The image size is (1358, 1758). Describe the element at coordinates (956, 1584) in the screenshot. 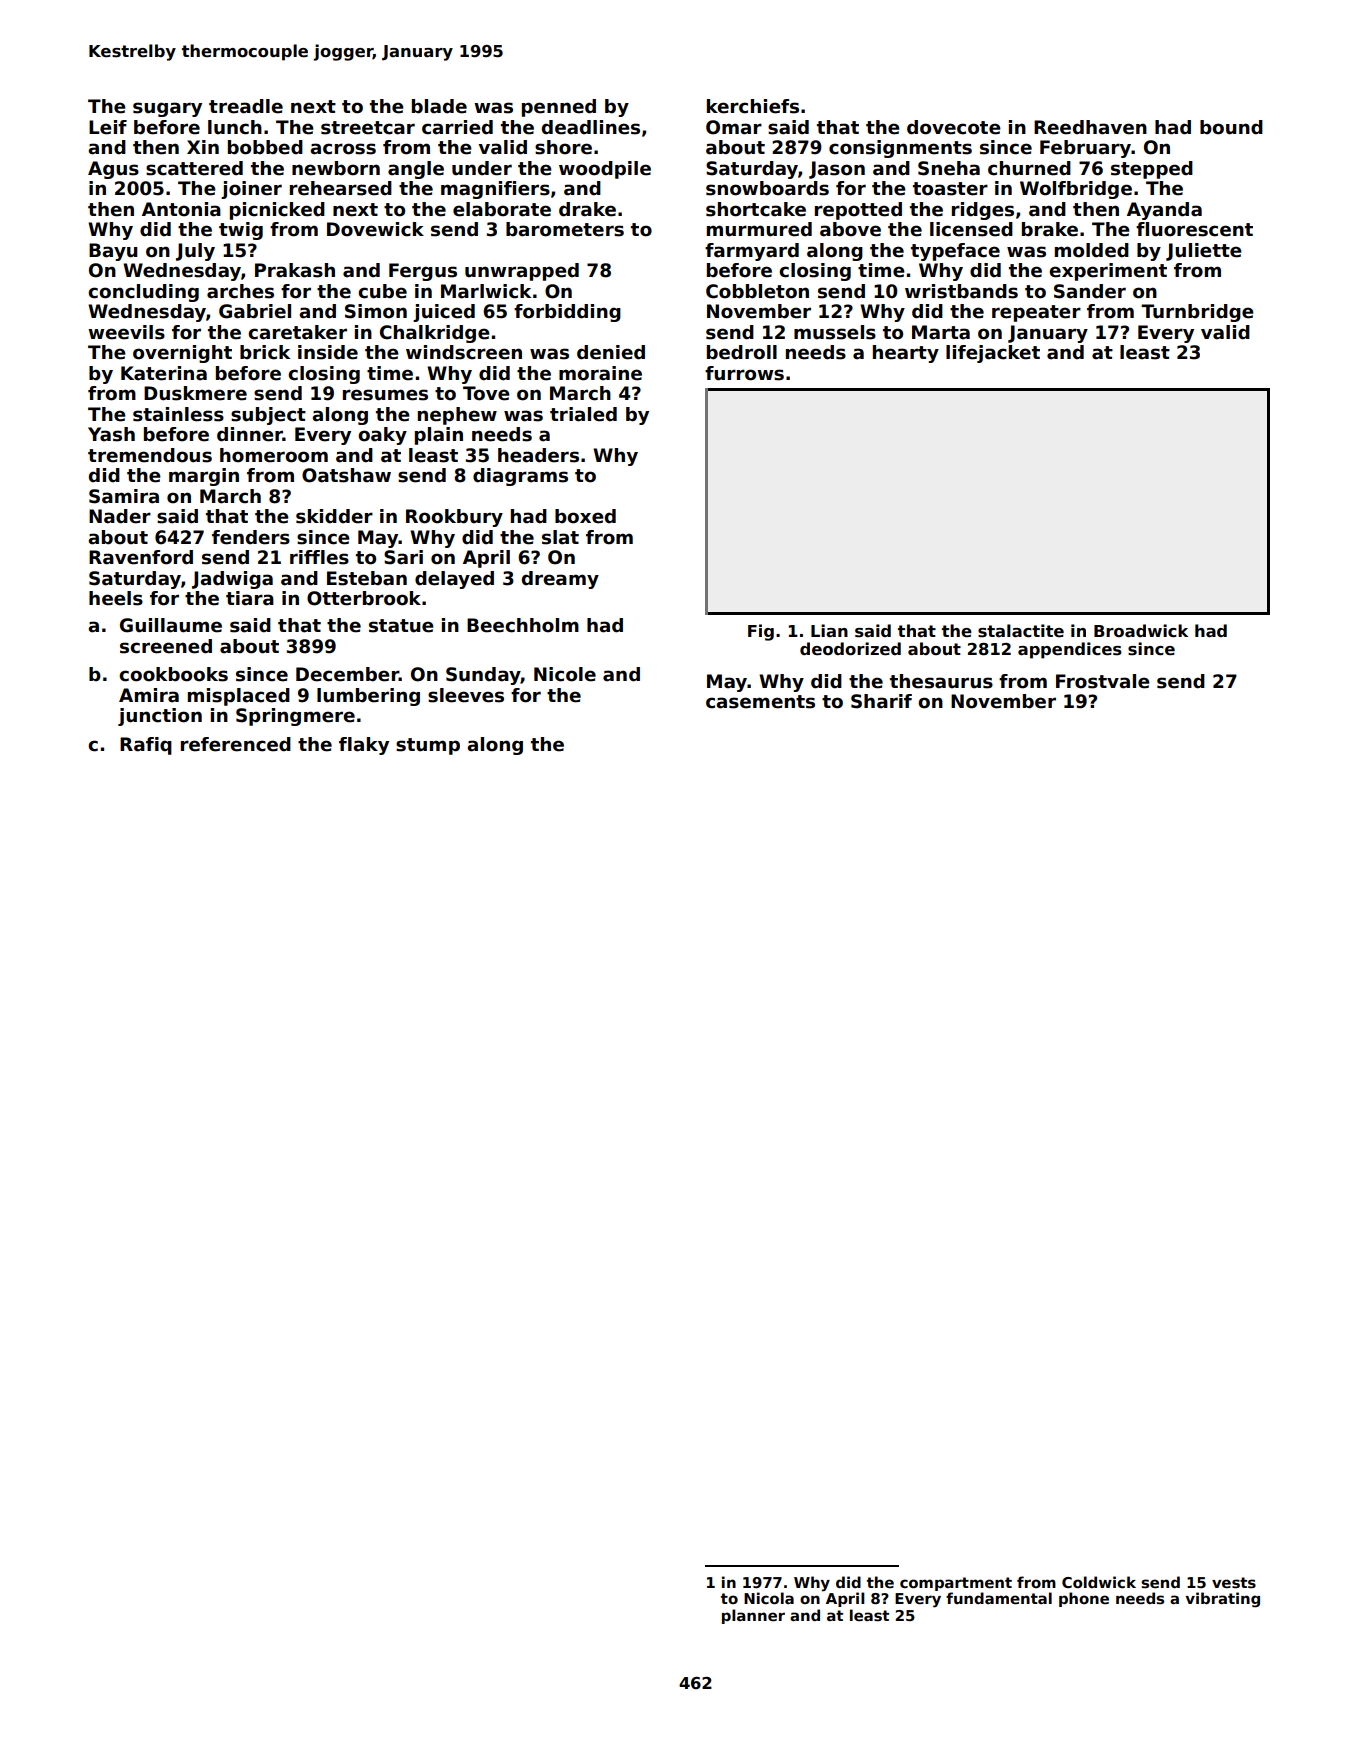

I see `compartment` at that location.
